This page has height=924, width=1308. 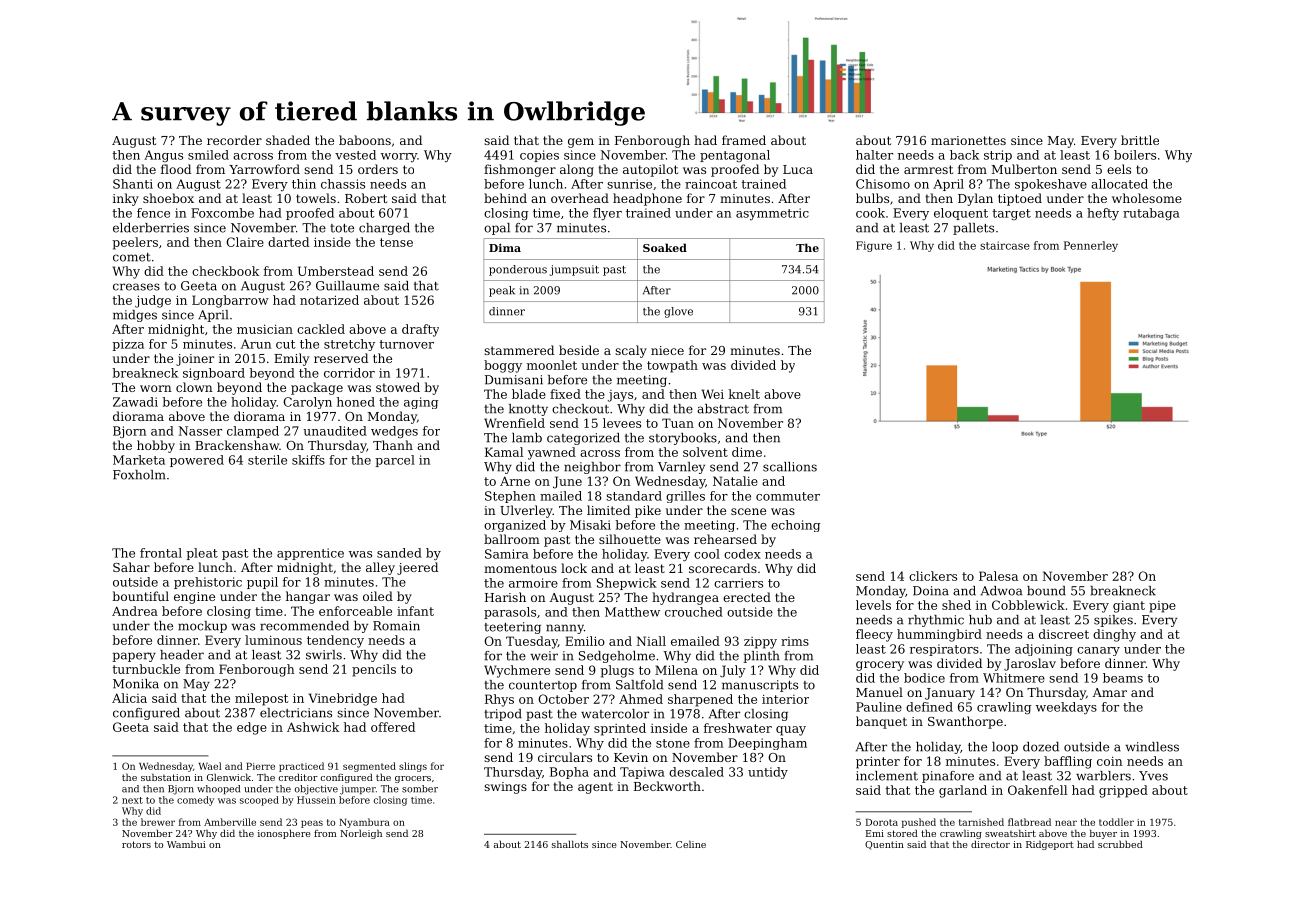 I want to click on pallets, so click(x=973, y=229).
